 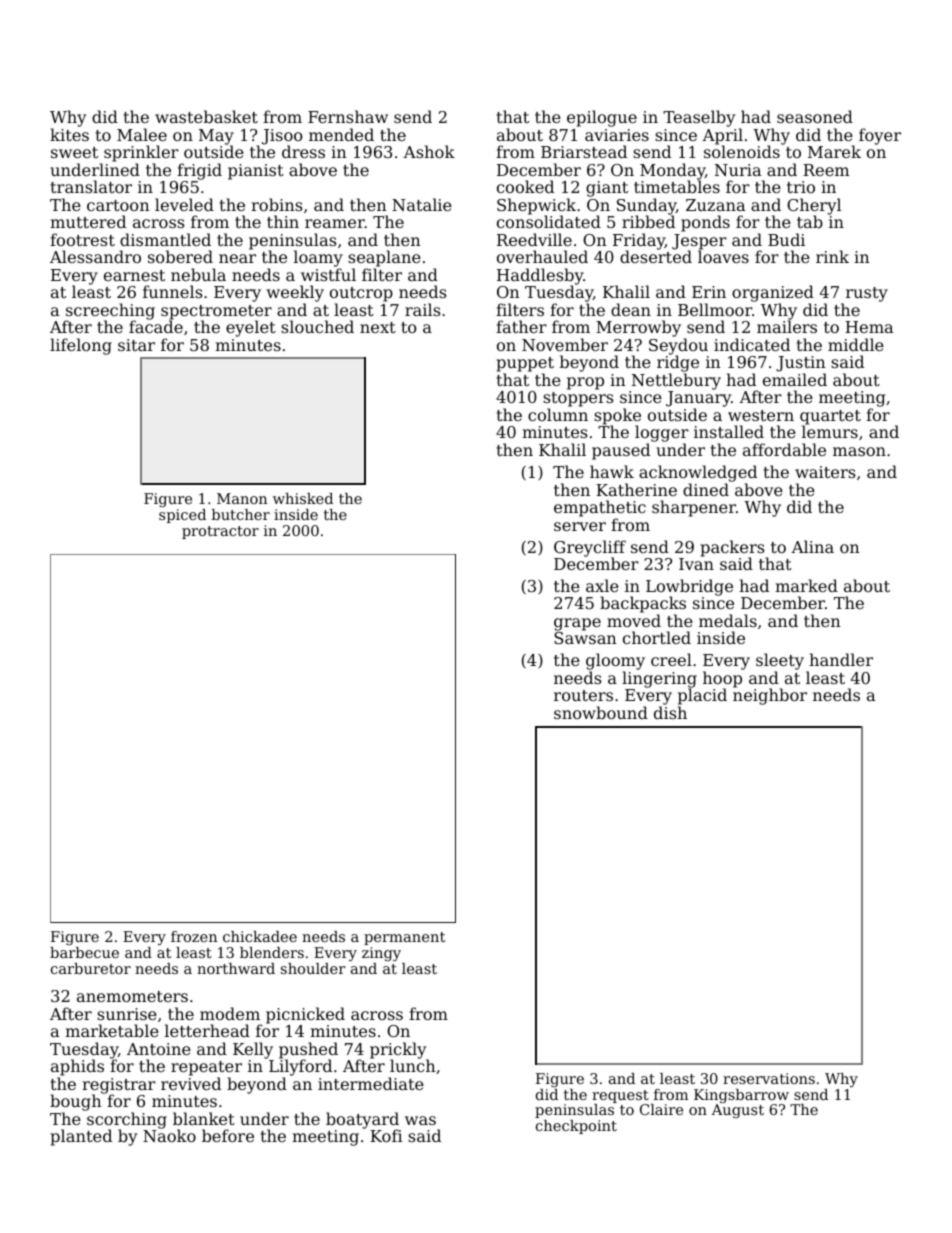 I want to click on protractor, so click(x=220, y=532).
